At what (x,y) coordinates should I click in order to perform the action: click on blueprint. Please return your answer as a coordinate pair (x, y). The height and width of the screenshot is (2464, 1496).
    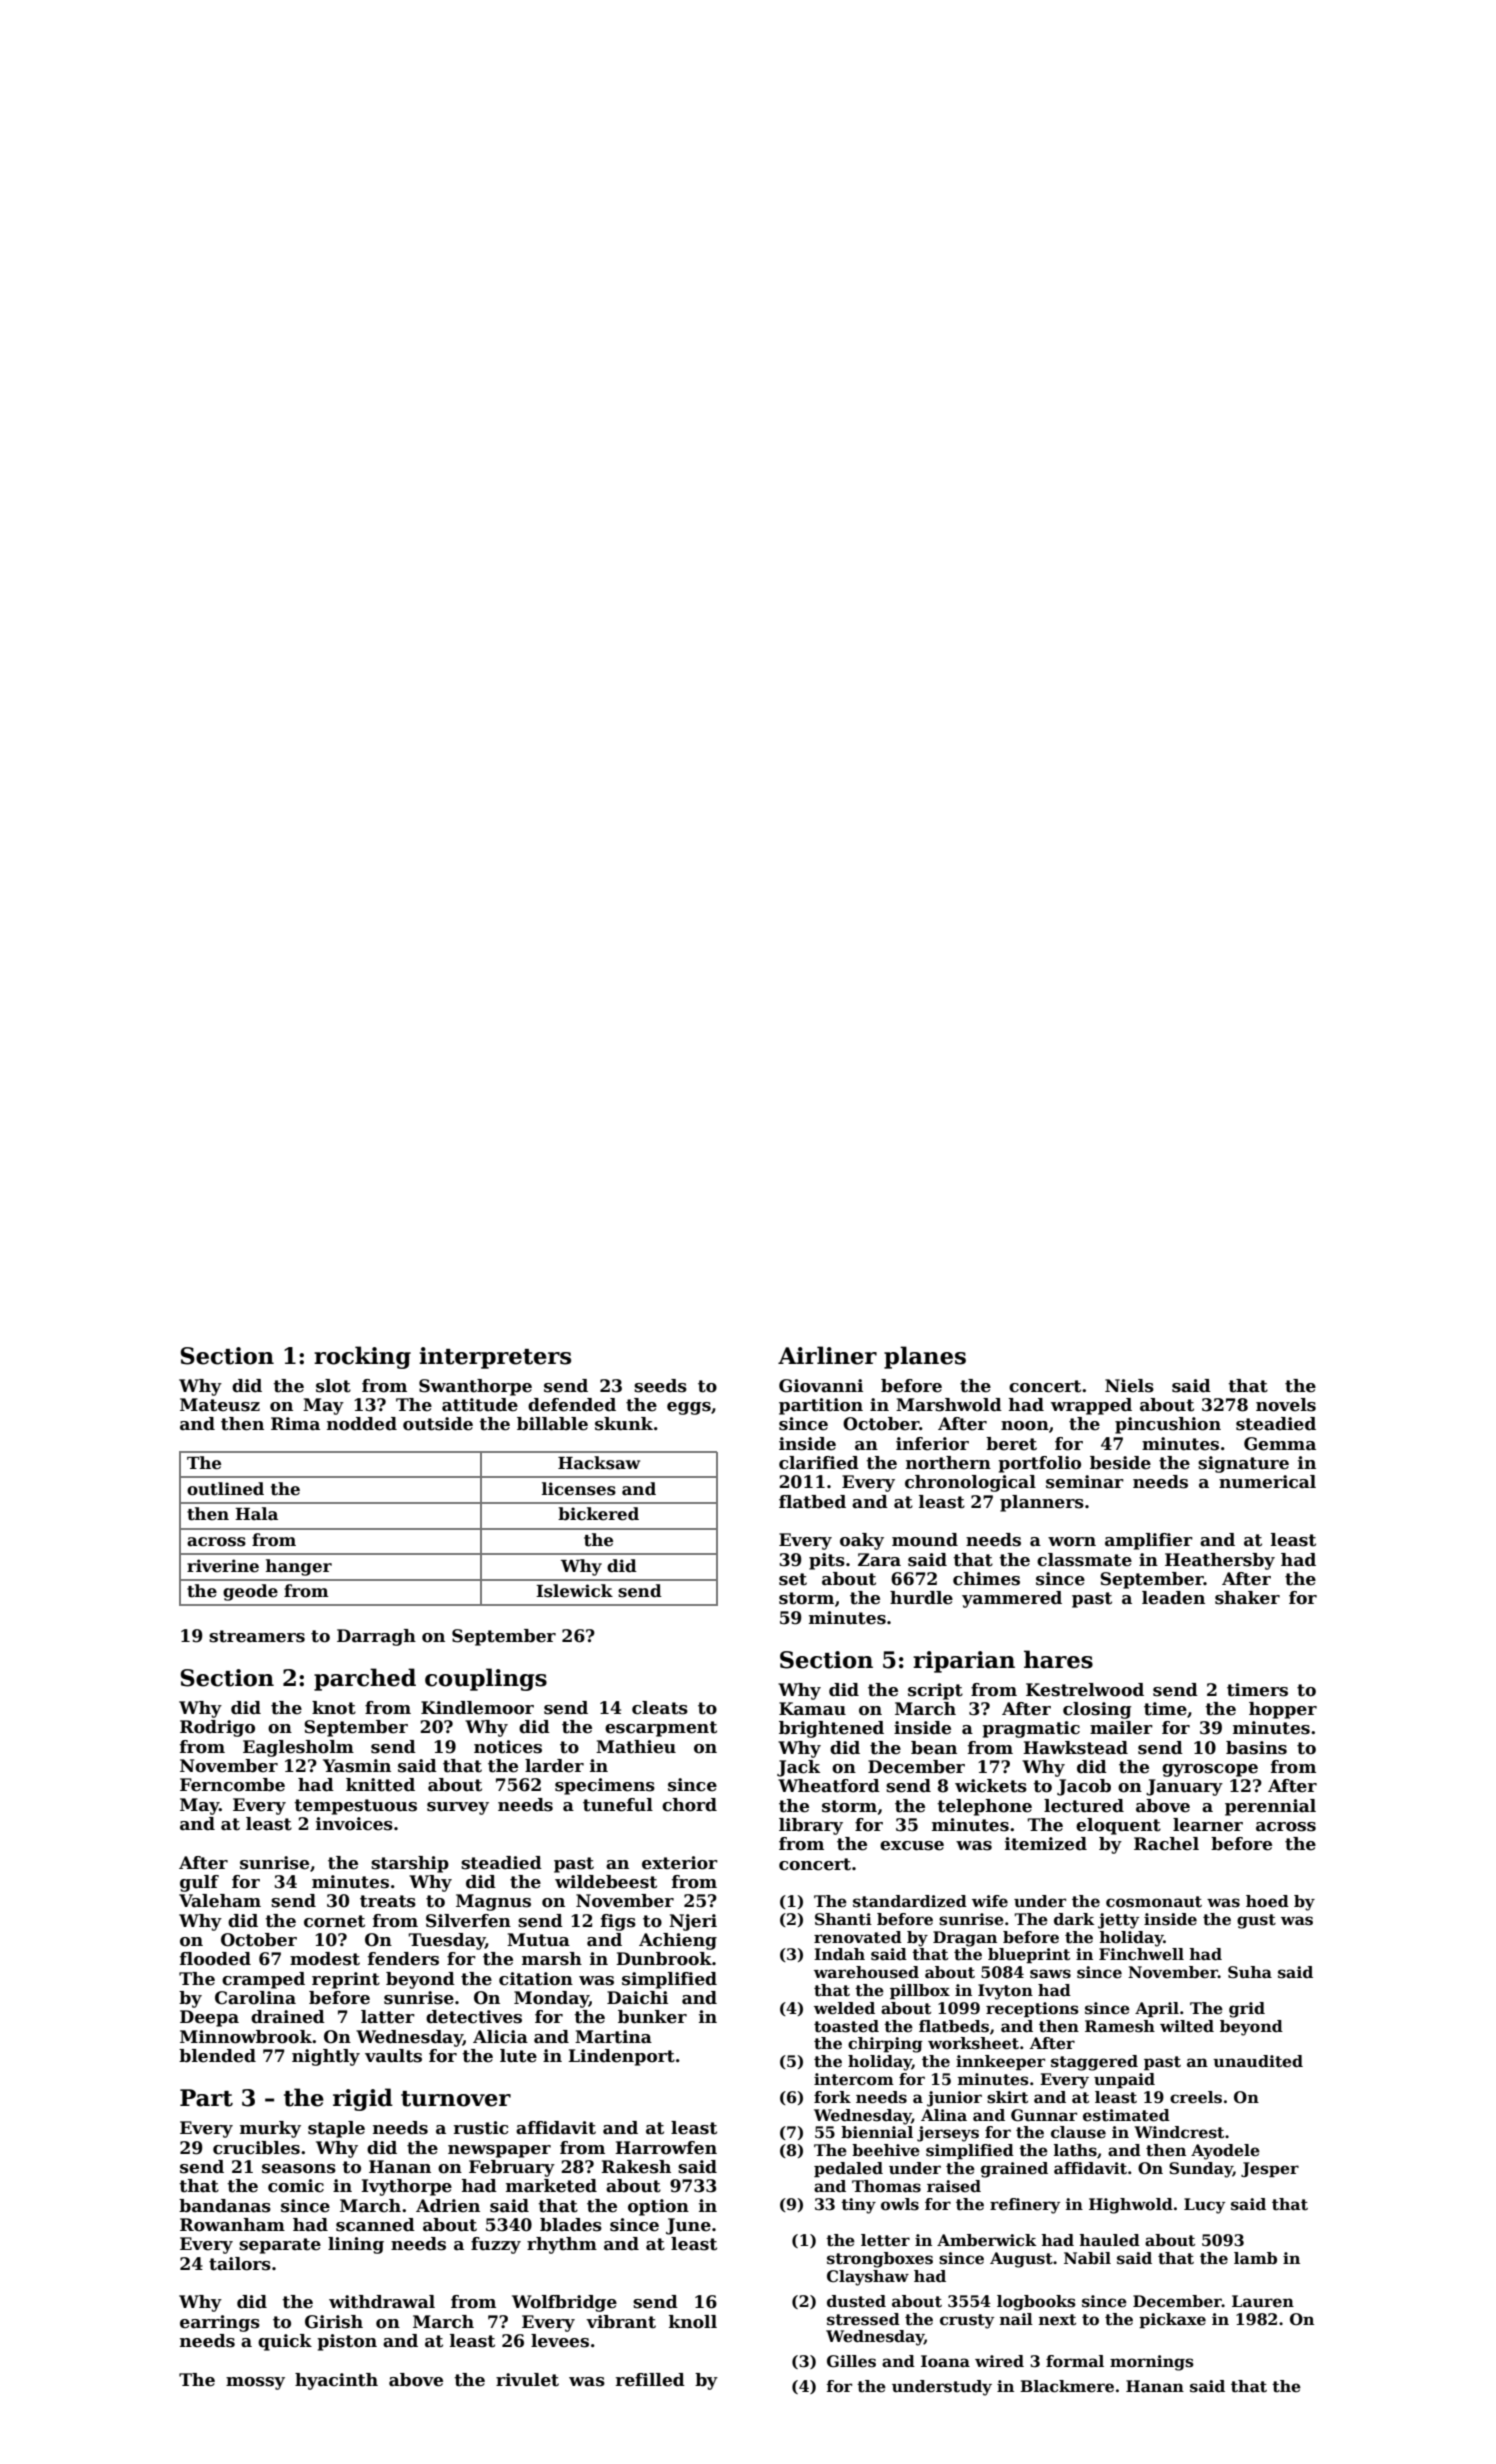
    Looking at the image, I should click on (1029, 1955).
